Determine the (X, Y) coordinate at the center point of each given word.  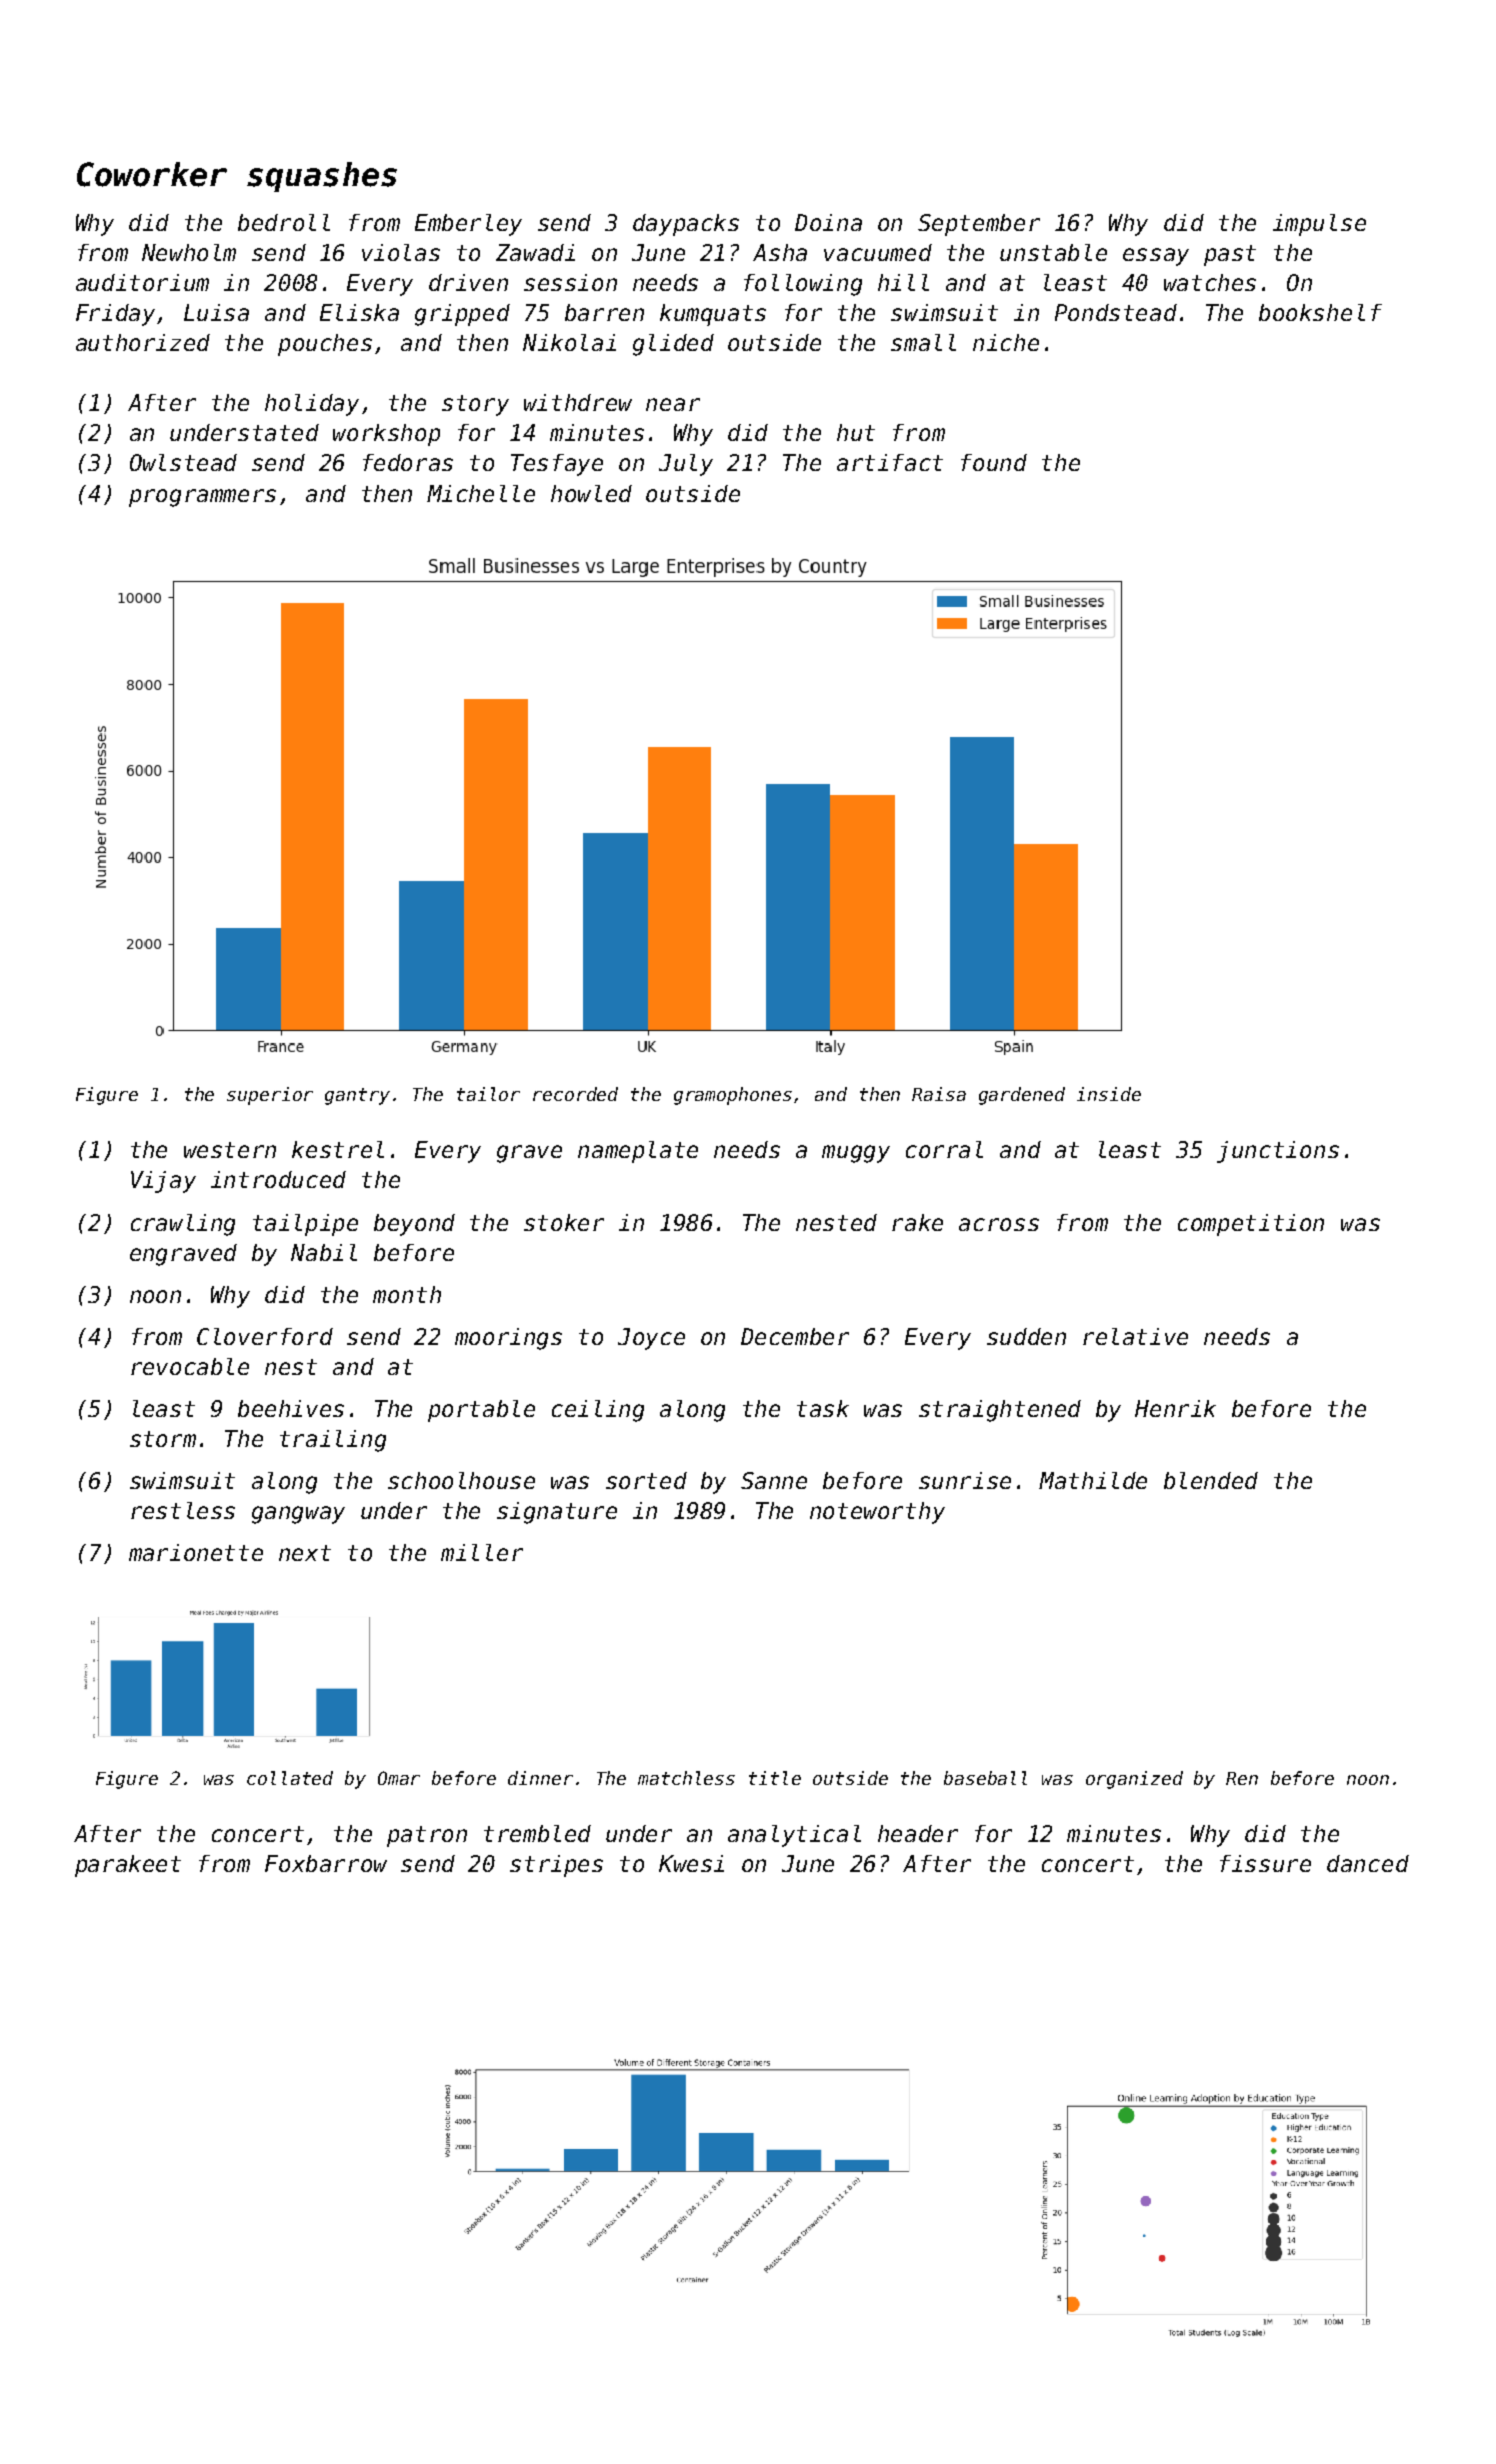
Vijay (163, 1182)
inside (1109, 1094)
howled (591, 493)
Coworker (152, 174)
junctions (1278, 1152)
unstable (1053, 252)
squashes (322, 177)
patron (427, 1836)
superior (270, 1096)
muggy (856, 1154)
